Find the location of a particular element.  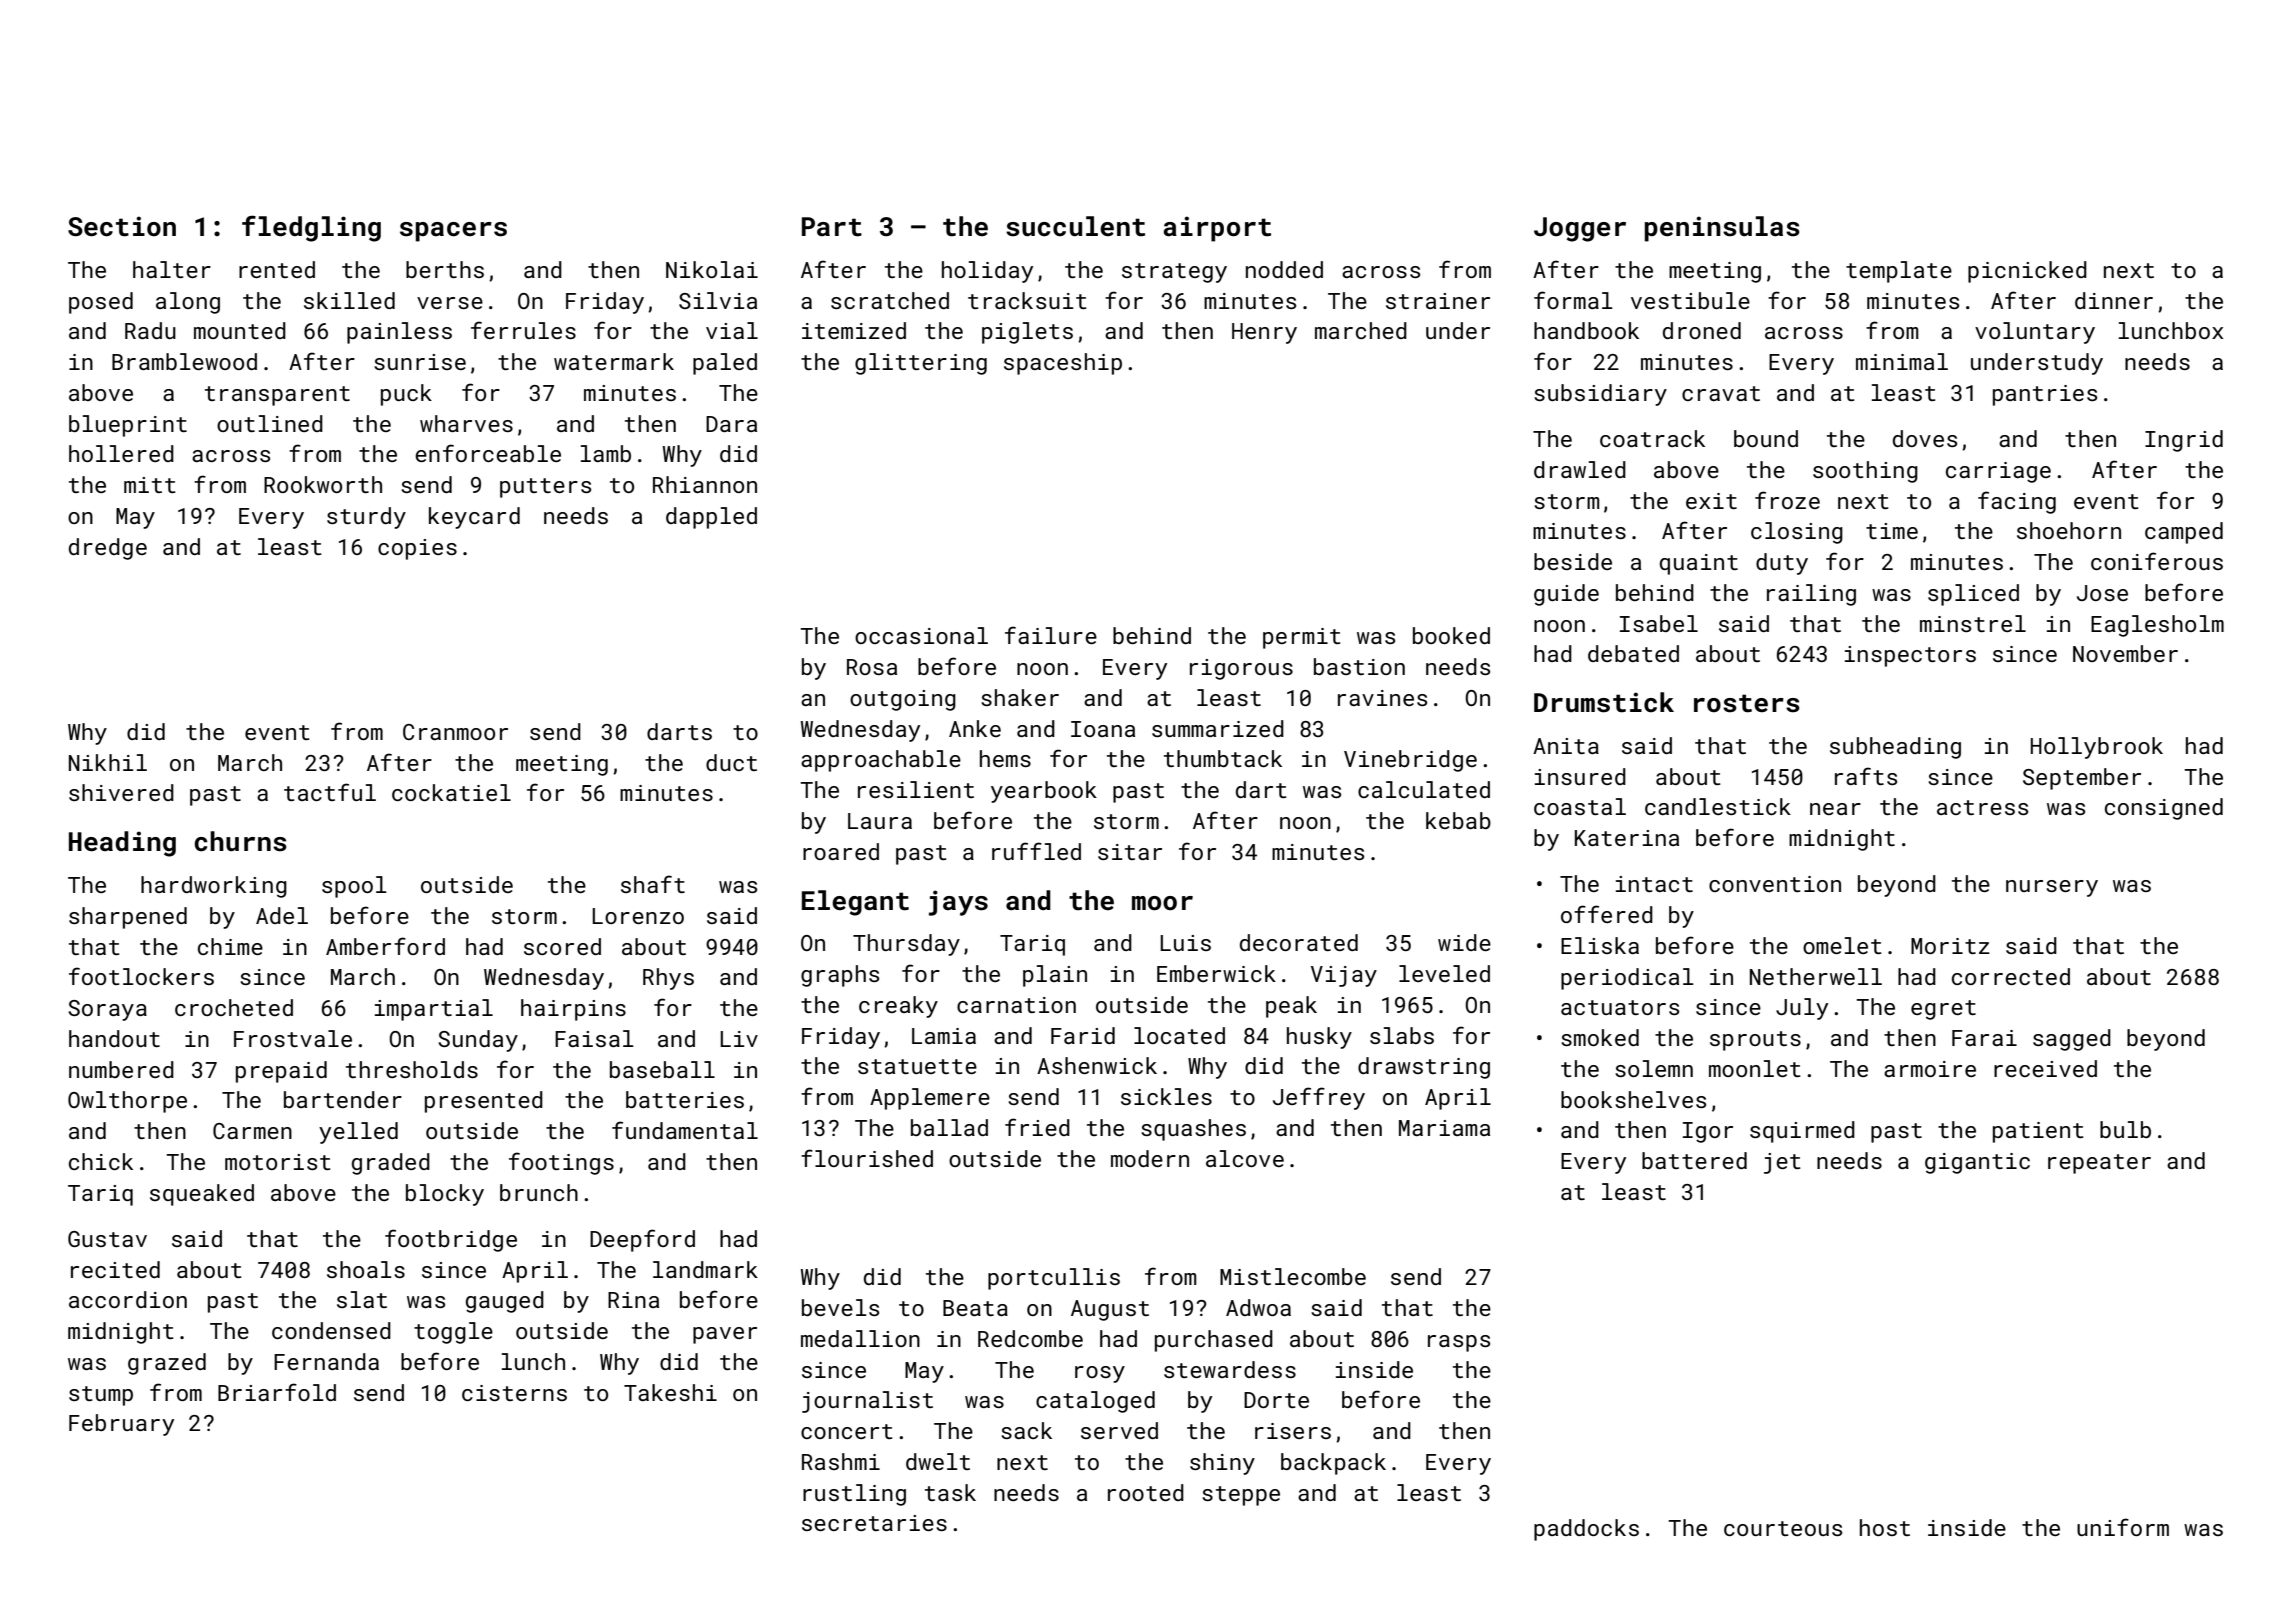

Ingrid is located at coordinates (2184, 441).
